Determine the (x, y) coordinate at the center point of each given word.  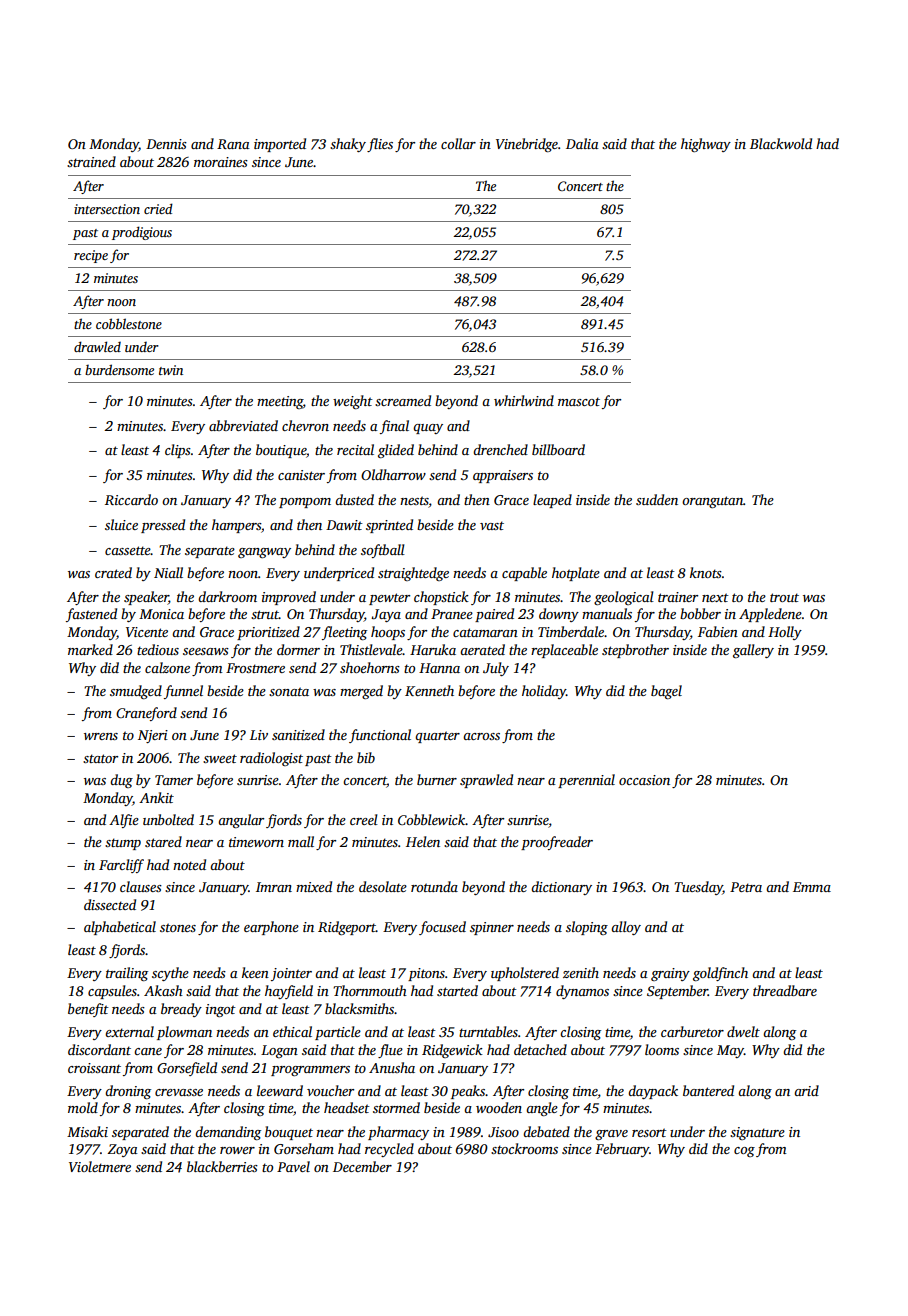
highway (706, 145)
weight (353, 402)
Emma (812, 887)
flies (380, 145)
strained (91, 161)
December (362, 1166)
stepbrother (635, 651)
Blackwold (781, 143)
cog (744, 1152)
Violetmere (100, 1166)
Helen (423, 841)
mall (301, 841)
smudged (136, 692)
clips (178, 451)
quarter (437, 737)
